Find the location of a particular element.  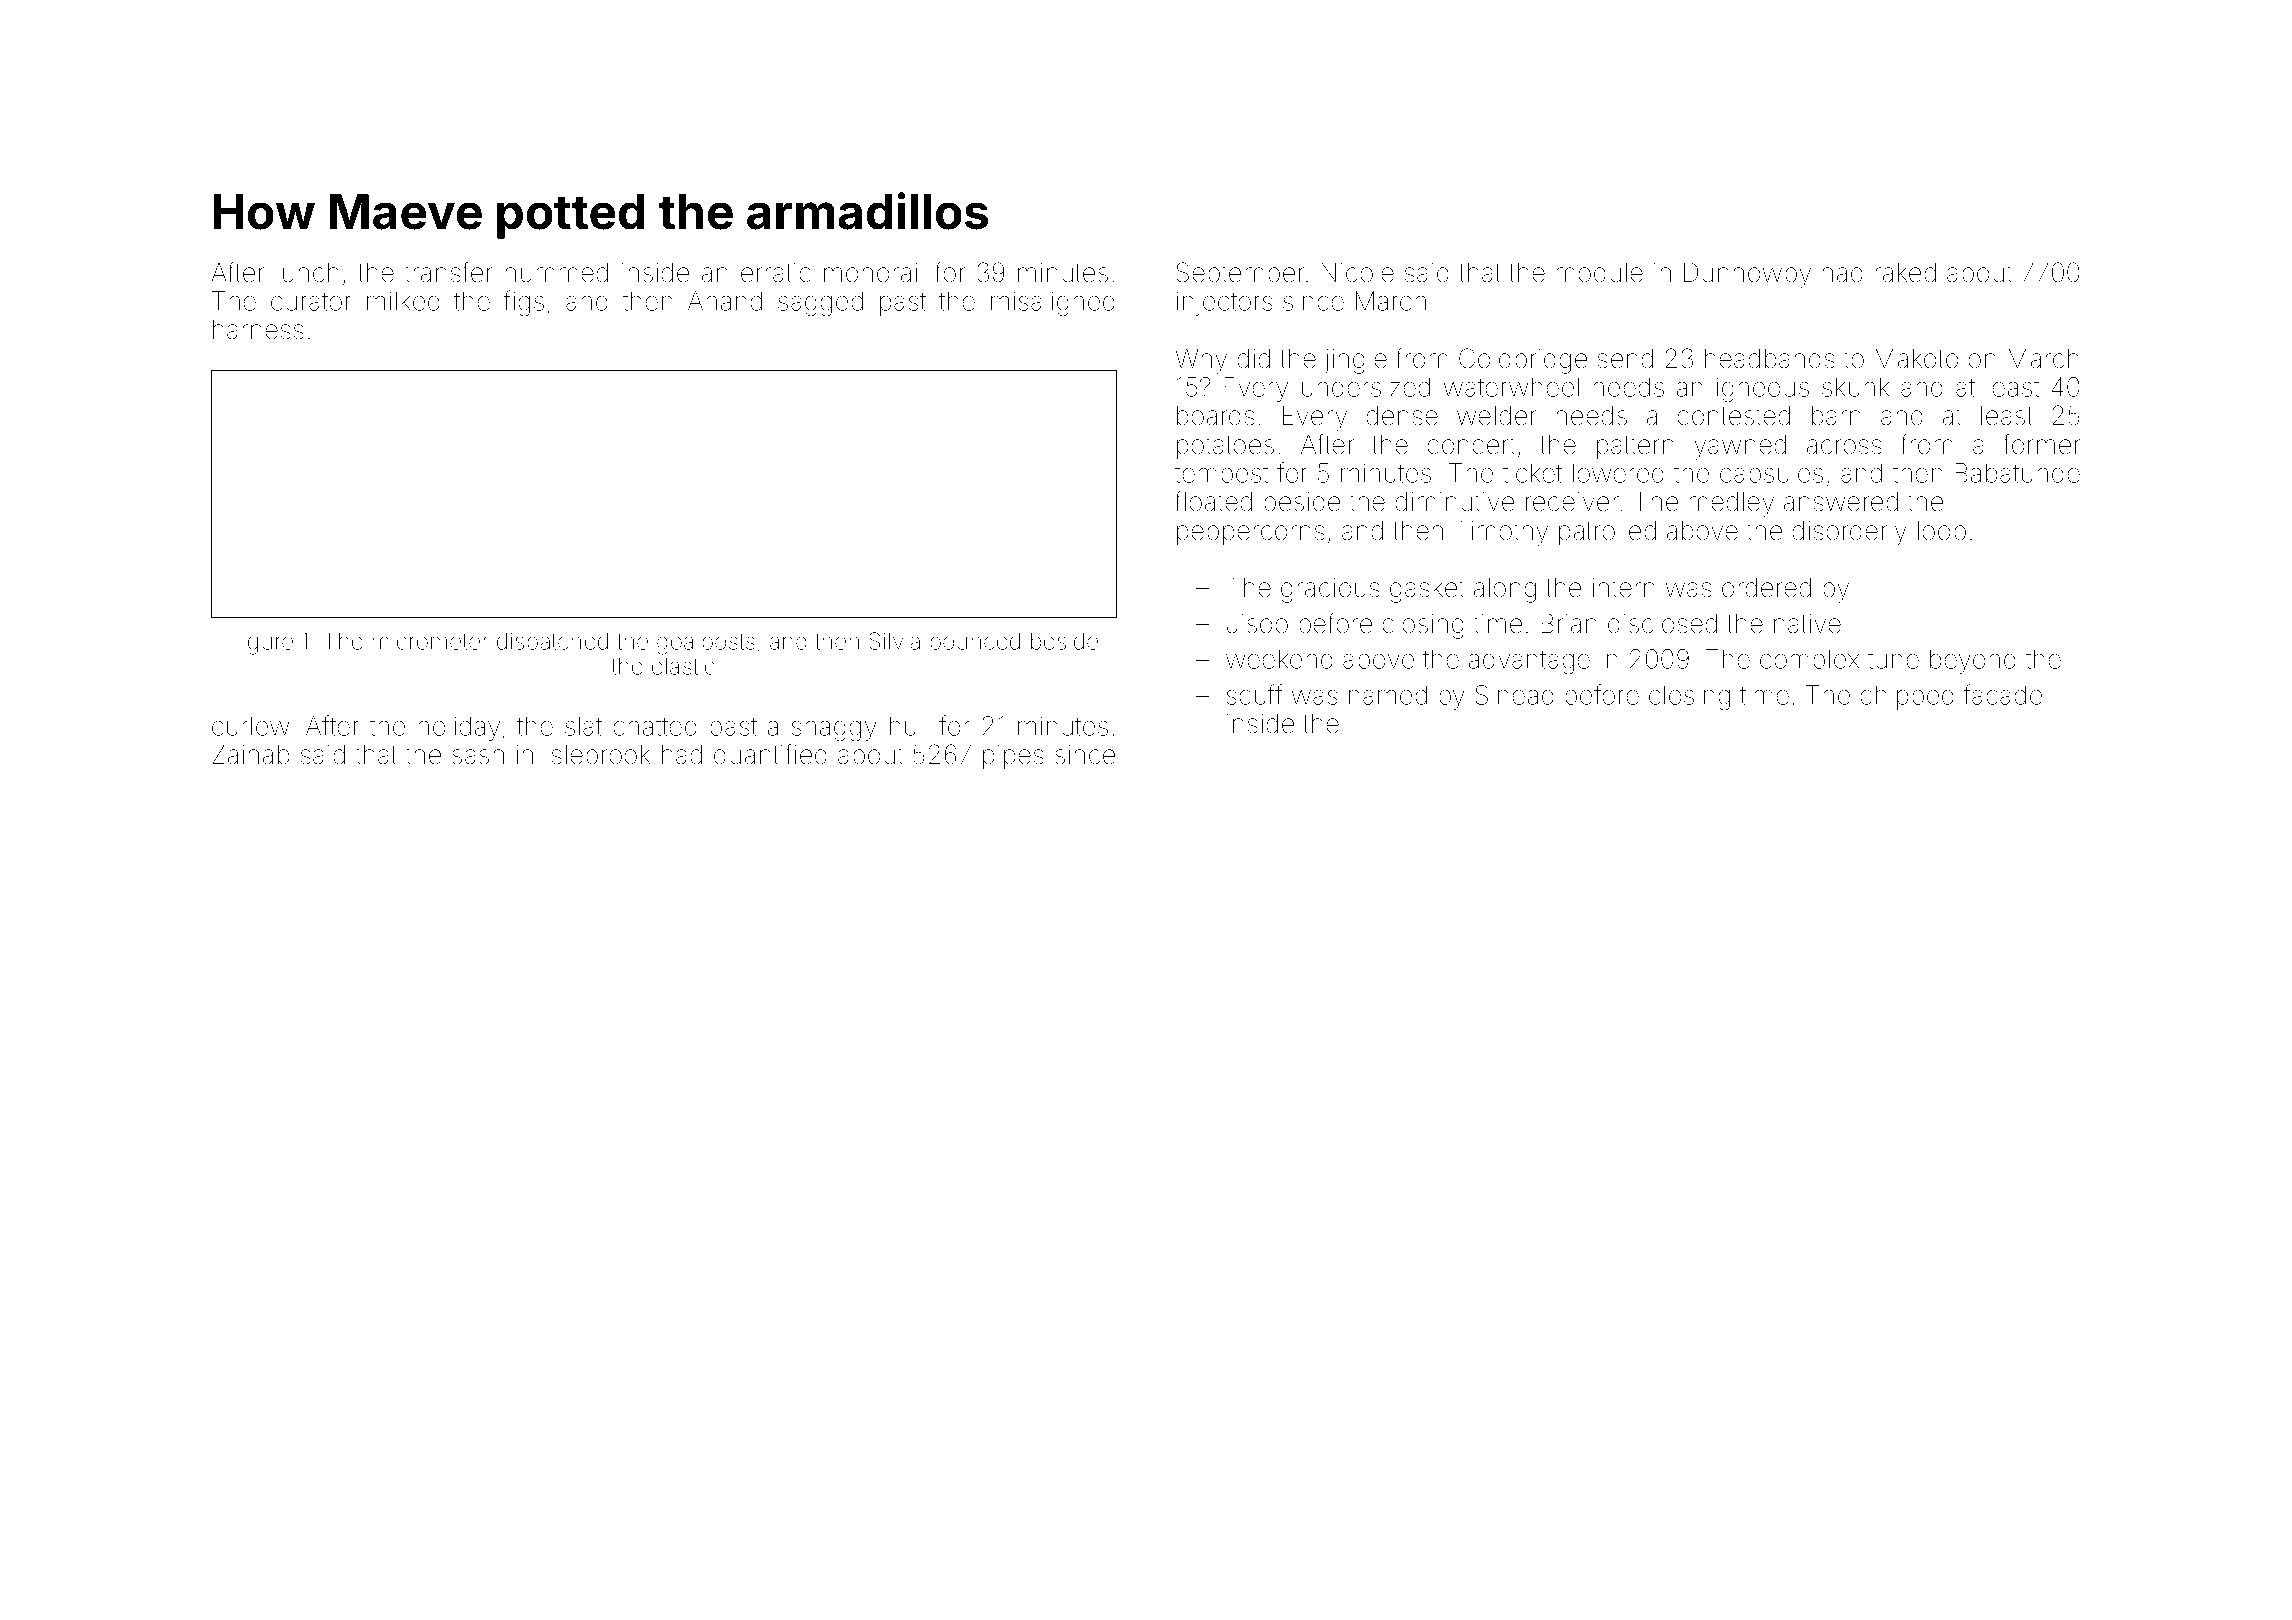

boards is located at coordinates (1216, 416).
